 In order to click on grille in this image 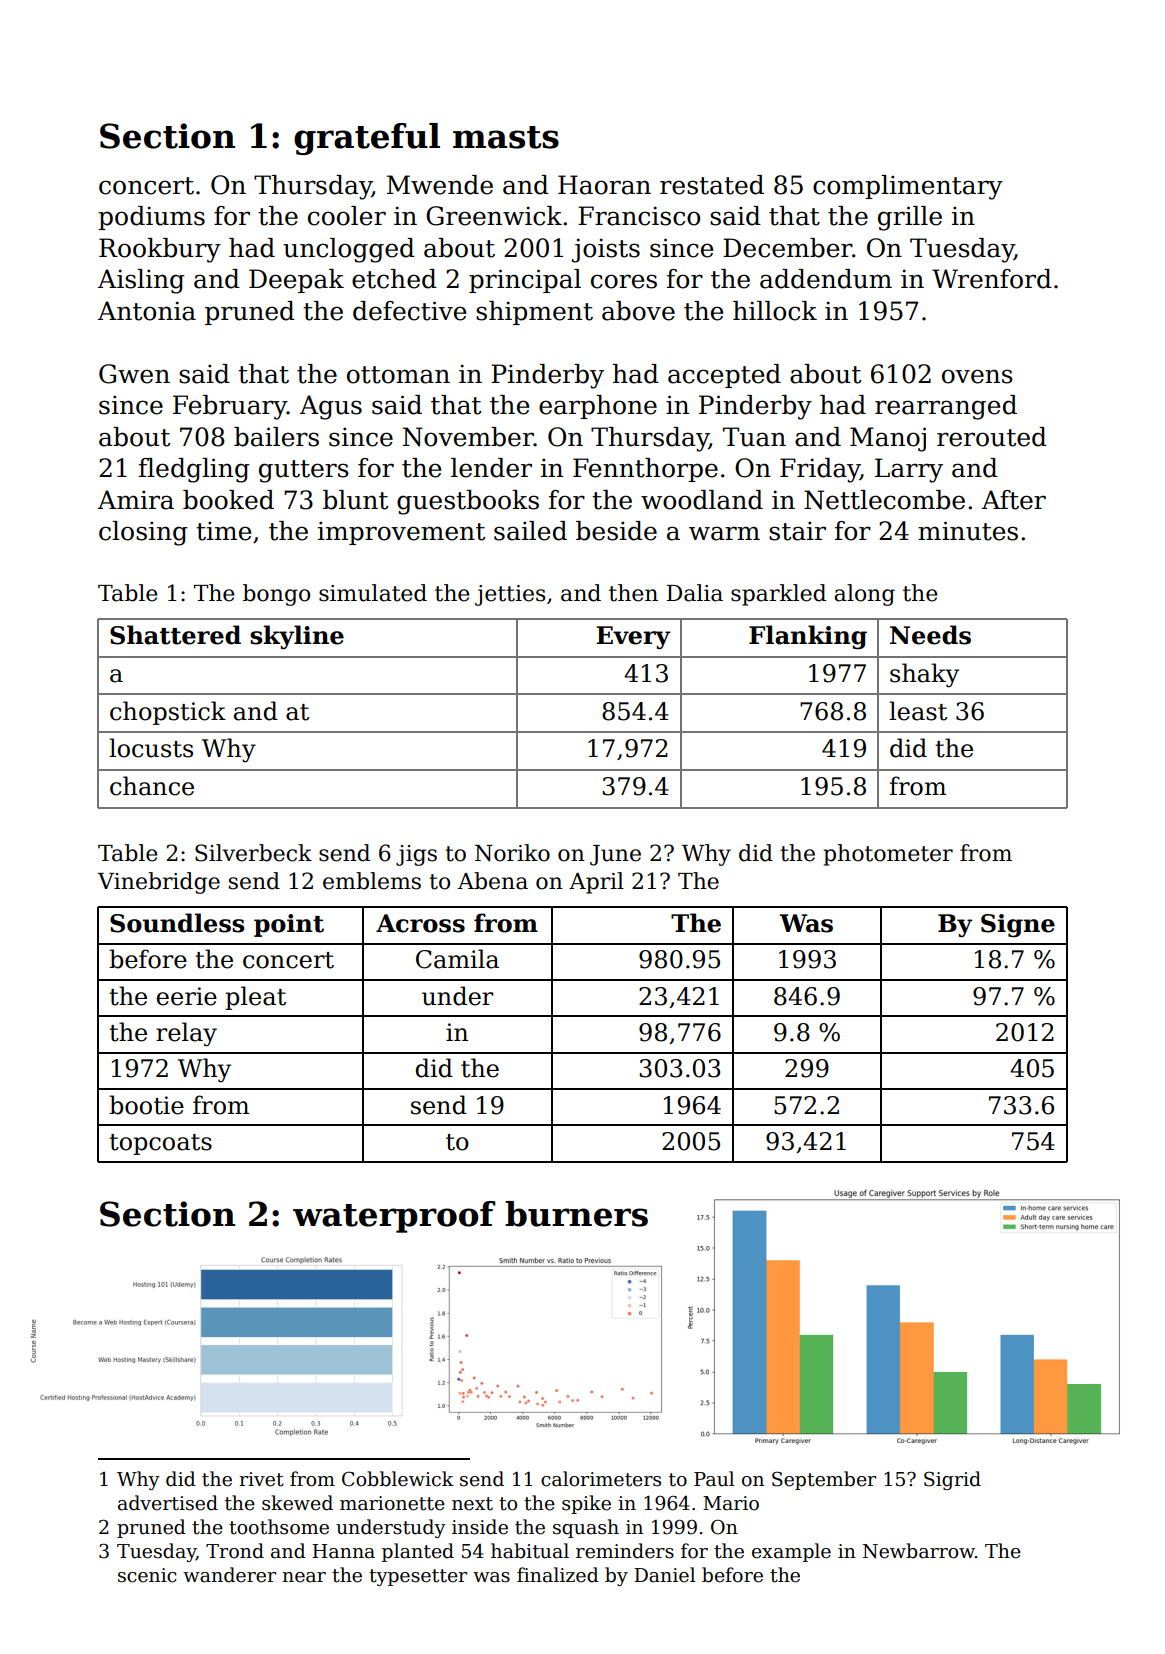, I will do `click(910, 218)`.
